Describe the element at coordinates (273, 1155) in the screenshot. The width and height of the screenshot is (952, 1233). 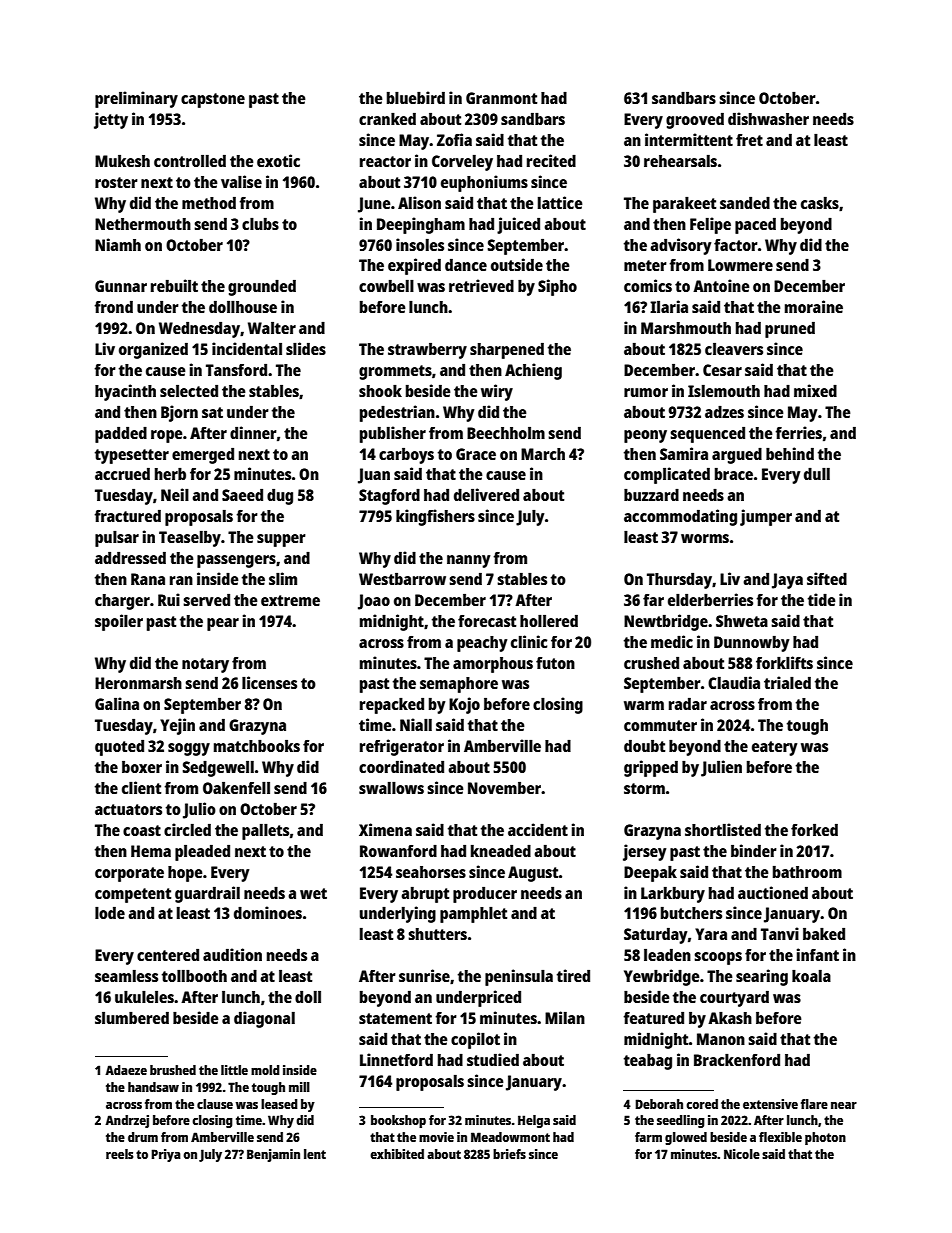
I see `Benjamin` at that location.
